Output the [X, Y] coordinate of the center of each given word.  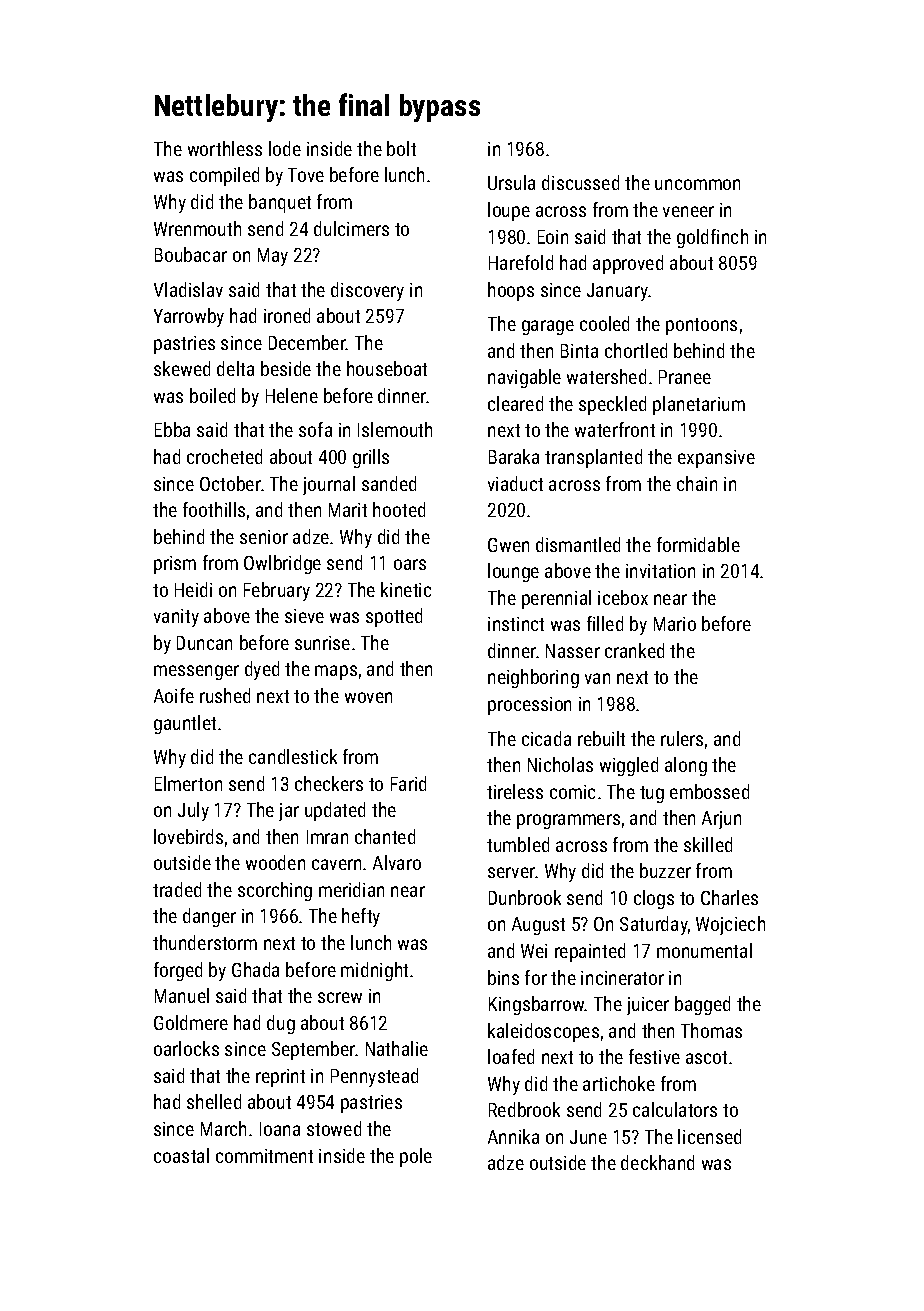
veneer [688, 211]
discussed [580, 182]
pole [416, 1157]
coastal [181, 1155]
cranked [634, 650]
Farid [408, 783]
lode [285, 148]
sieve [304, 616]
